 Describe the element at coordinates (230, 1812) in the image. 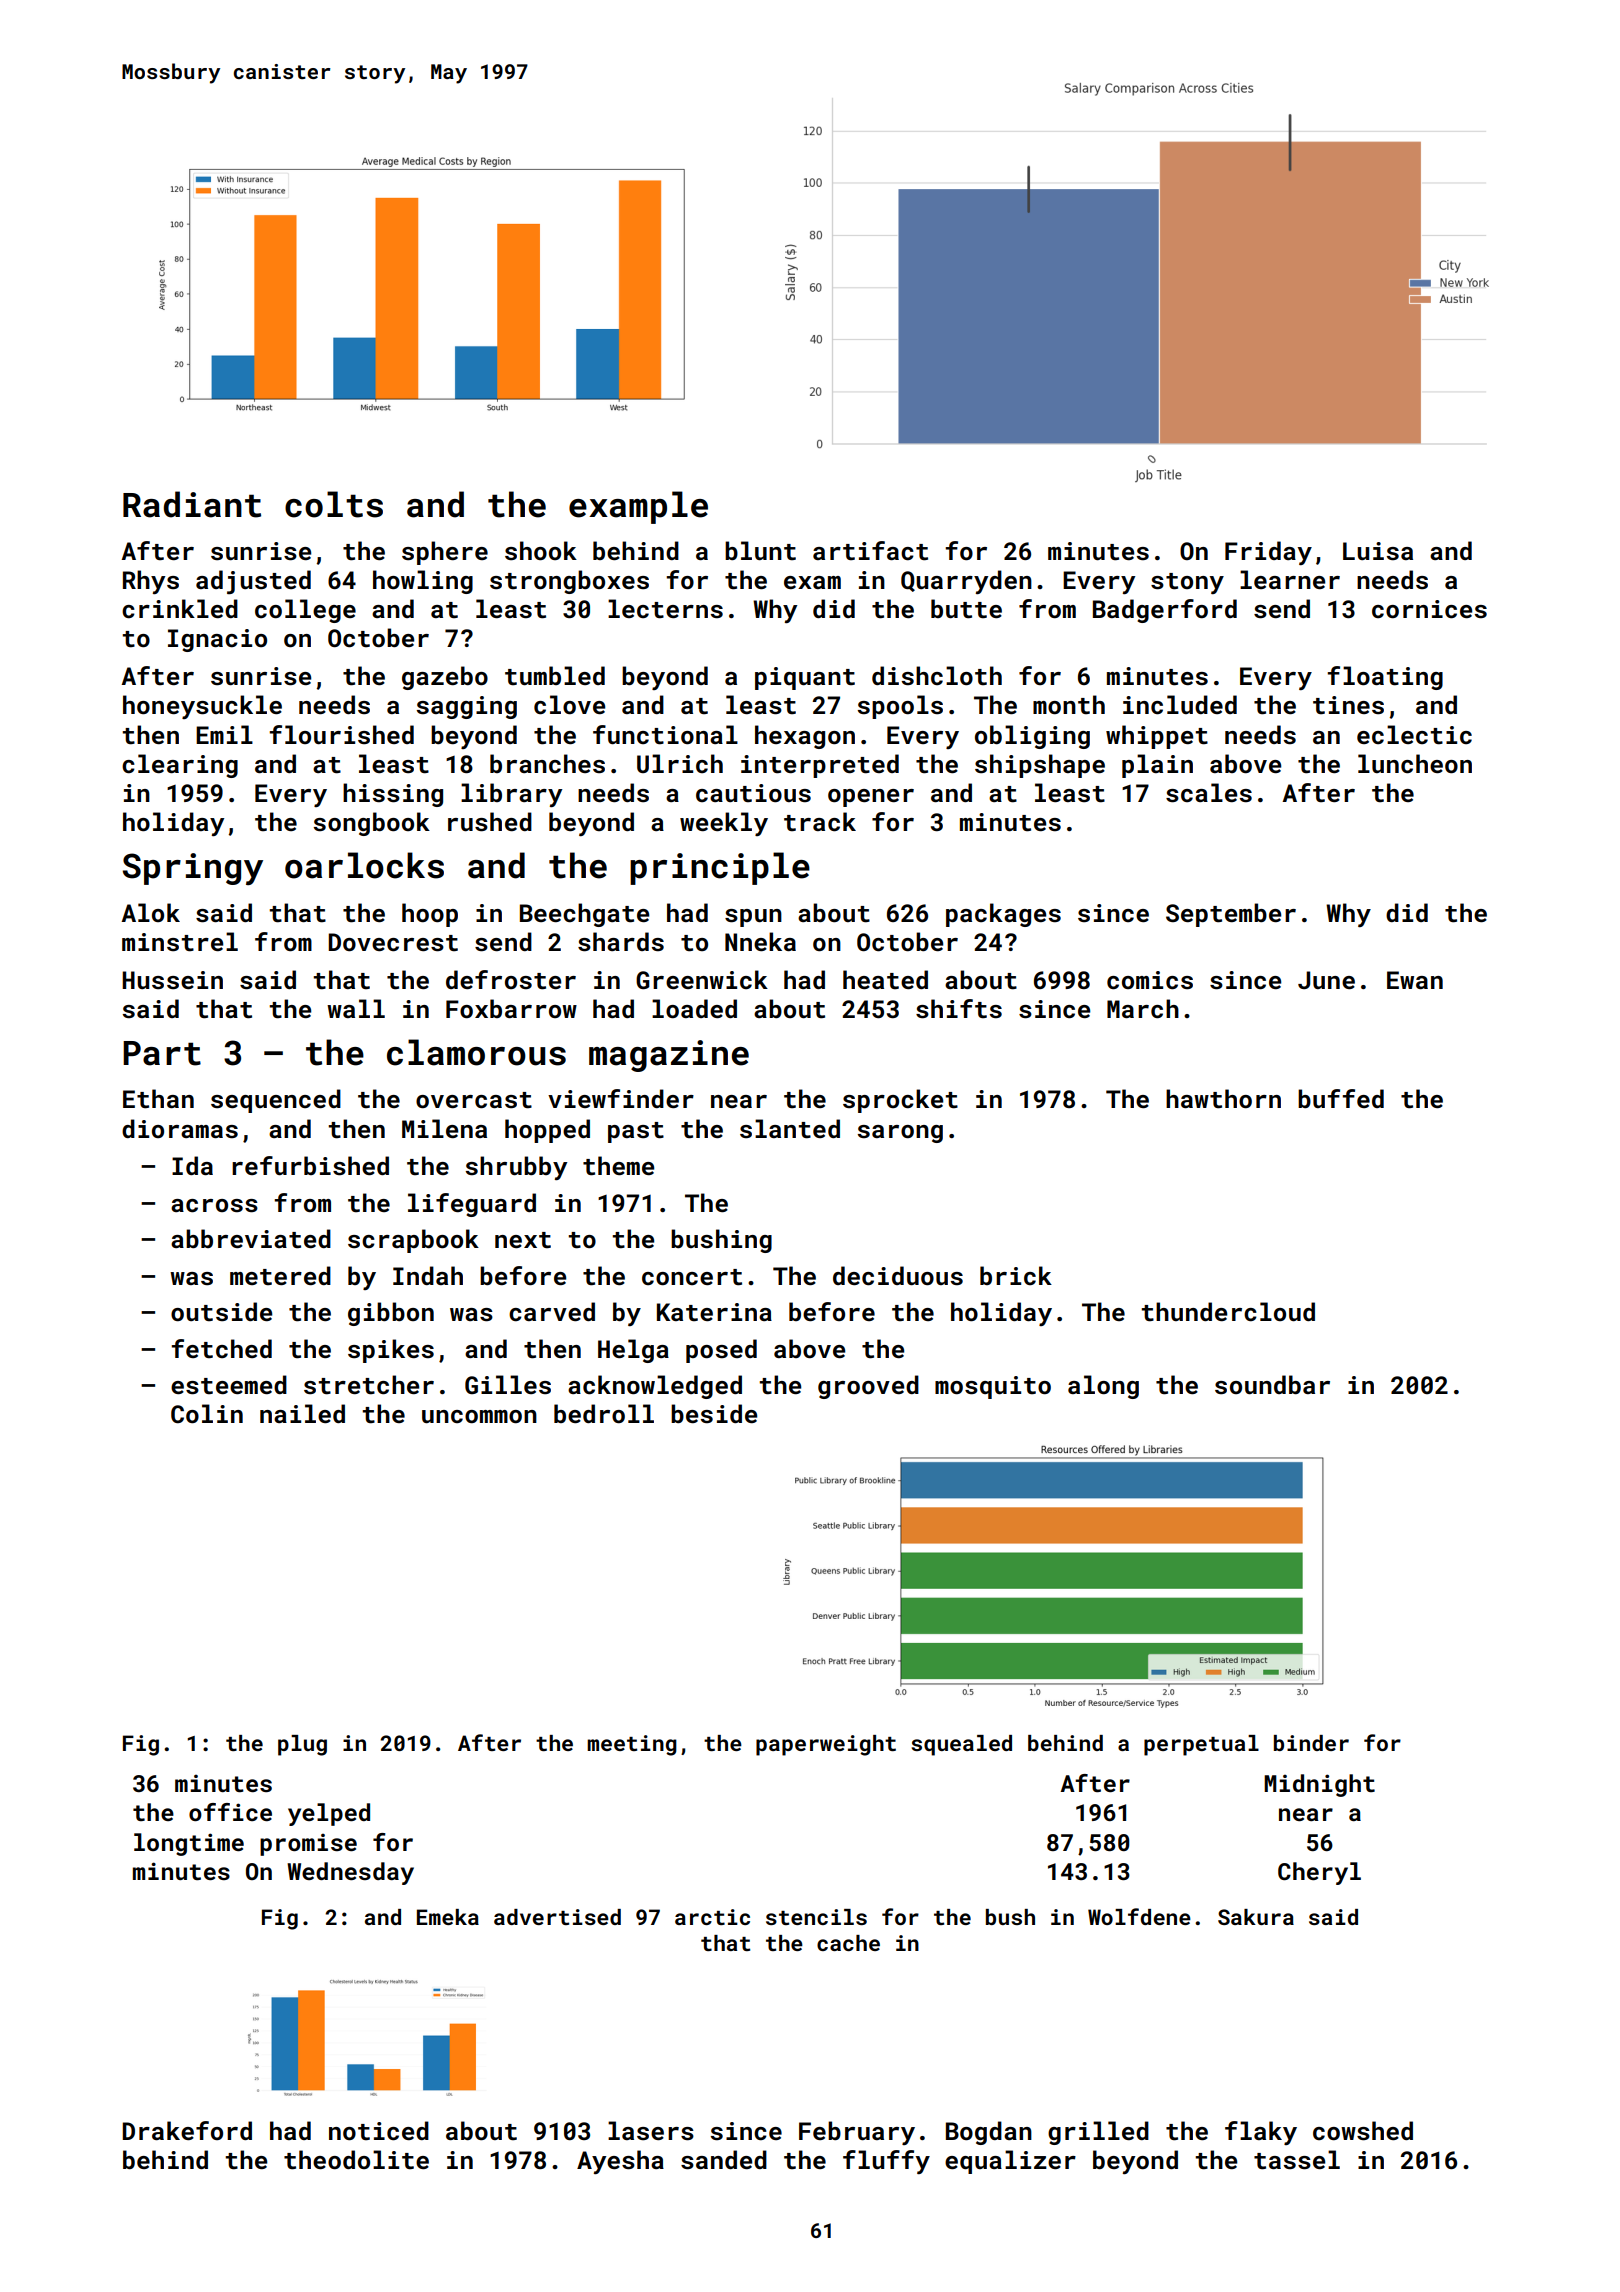

I see `office` at that location.
